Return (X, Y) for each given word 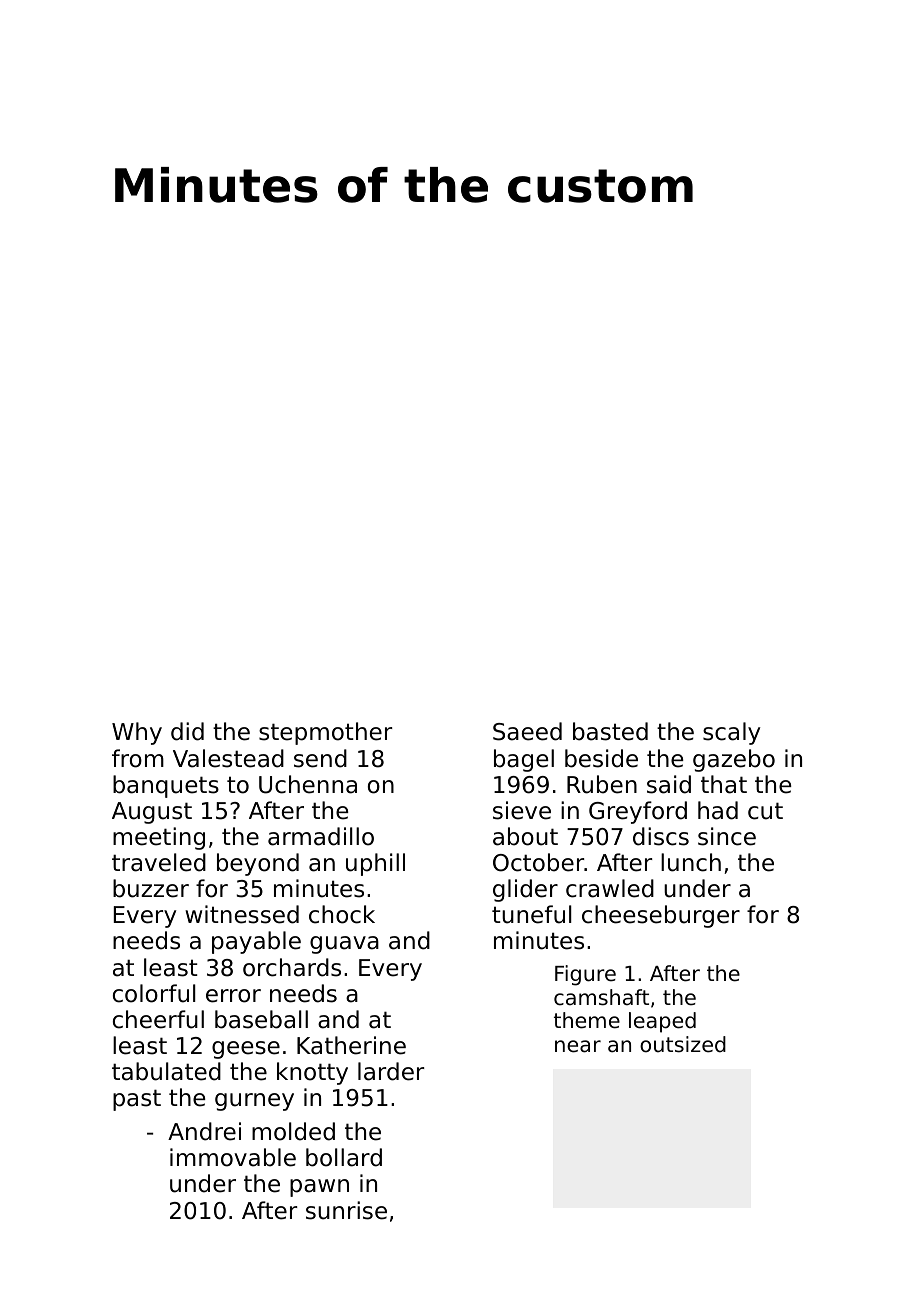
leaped (662, 1022)
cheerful (158, 1019)
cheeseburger (661, 916)
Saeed (527, 731)
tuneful (532, 914)
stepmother (325, 733)
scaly (731, 733)
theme (587, 1020)
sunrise (346, 1210)
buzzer (151, 888)
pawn (319, 1188)
